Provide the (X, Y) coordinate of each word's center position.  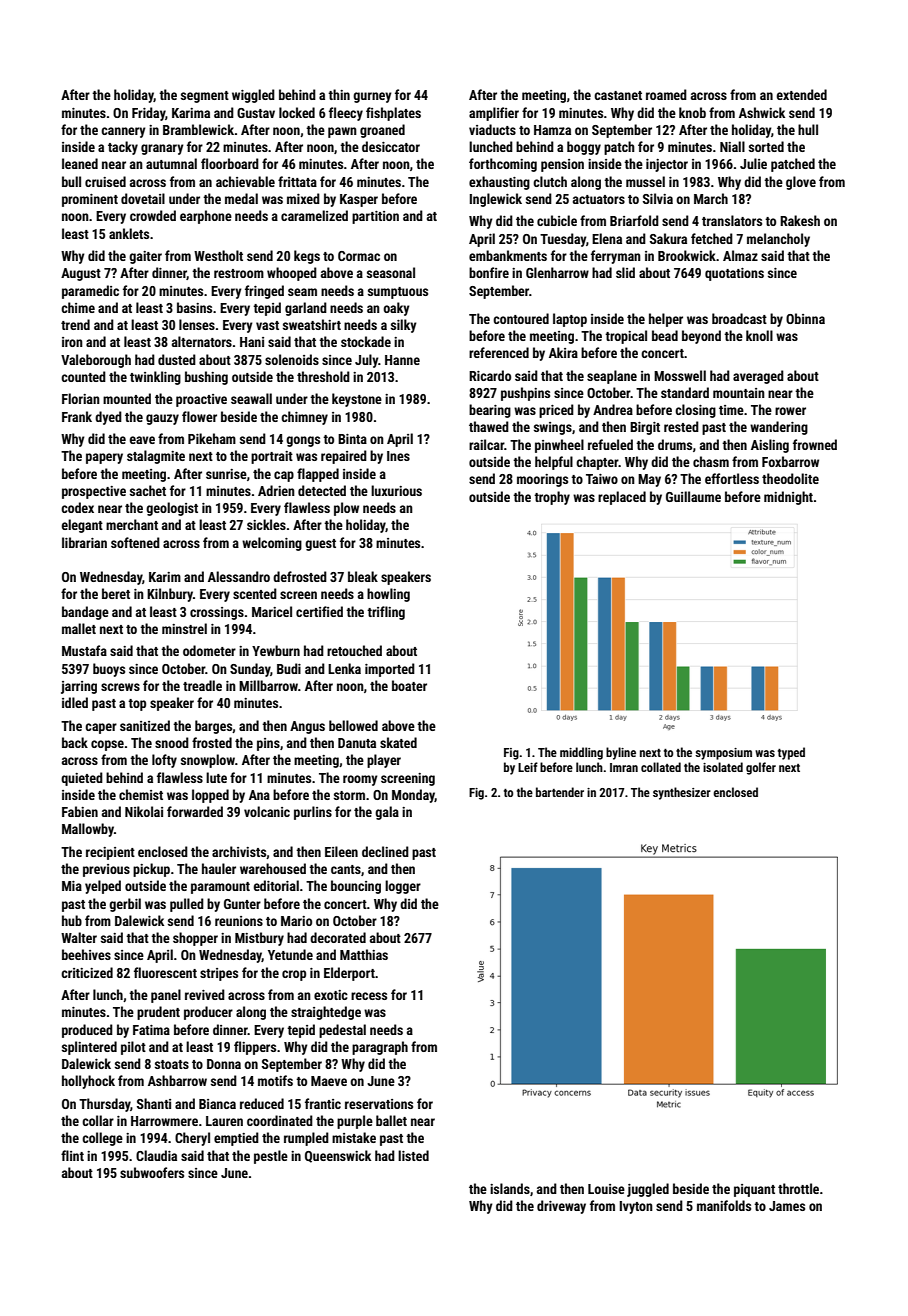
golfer (761, 768)
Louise (606, 1189)
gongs (303, 441)
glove (801, 183)
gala (387, 813)
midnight (788, 498)
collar (98, 1120)
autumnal (171, 163)
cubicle (557, 220)
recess (369, 996)
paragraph (380, 1048)
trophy (552, 498)
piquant (754, 1190)
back (75, 742)
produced (87, 1031)
